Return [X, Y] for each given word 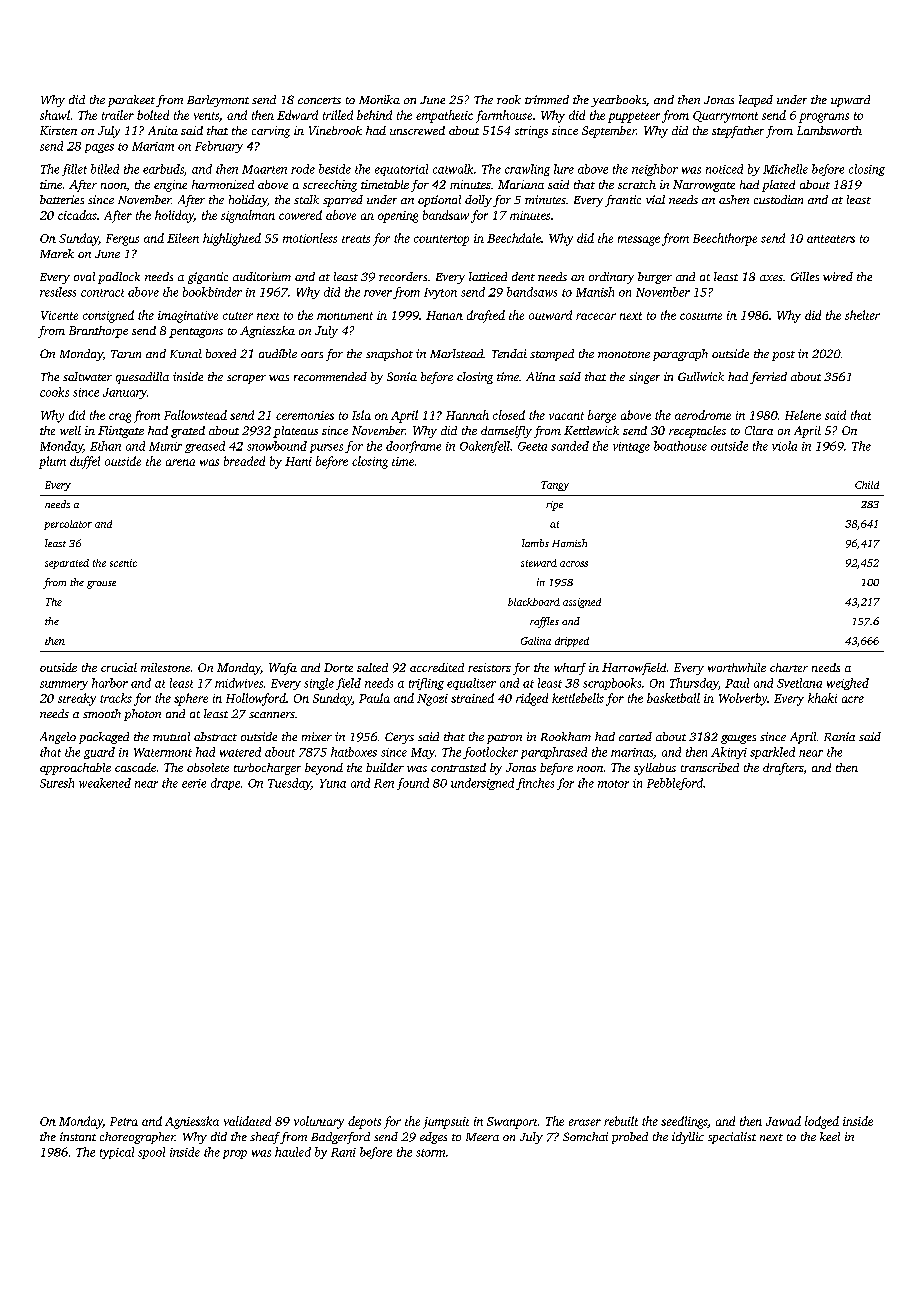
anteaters [831, 239]
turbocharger [267, 769]
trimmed [547, 99]
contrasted [458, 767]
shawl [55, 115]
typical [117, 1153]
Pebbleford [675, 784]
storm [430, 1153]
